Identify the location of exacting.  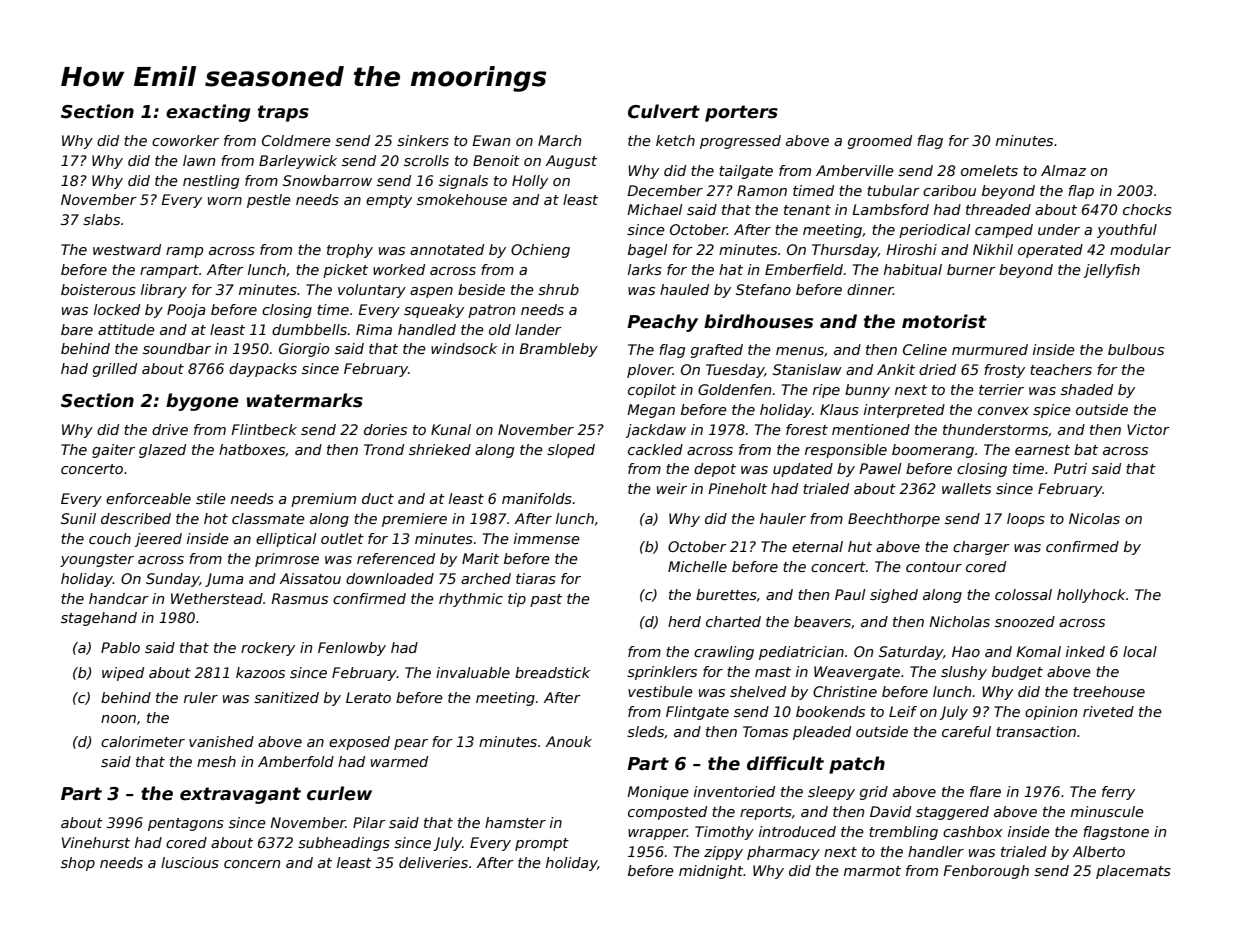
(208, 113).
